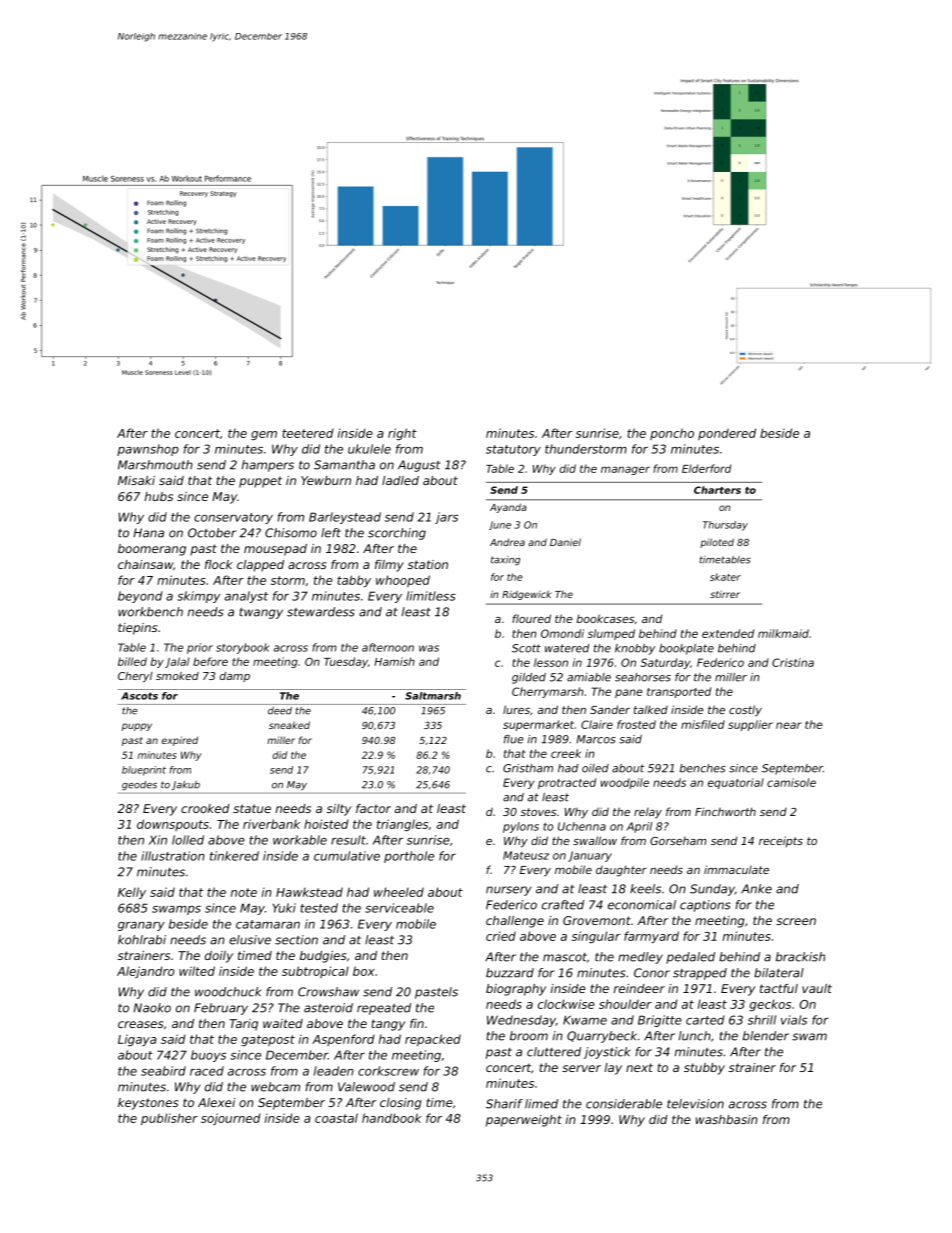 This document has width=952, height=1233. Describe the element at coordinates (397, 534) in the document. I see `scorching` at that location.
